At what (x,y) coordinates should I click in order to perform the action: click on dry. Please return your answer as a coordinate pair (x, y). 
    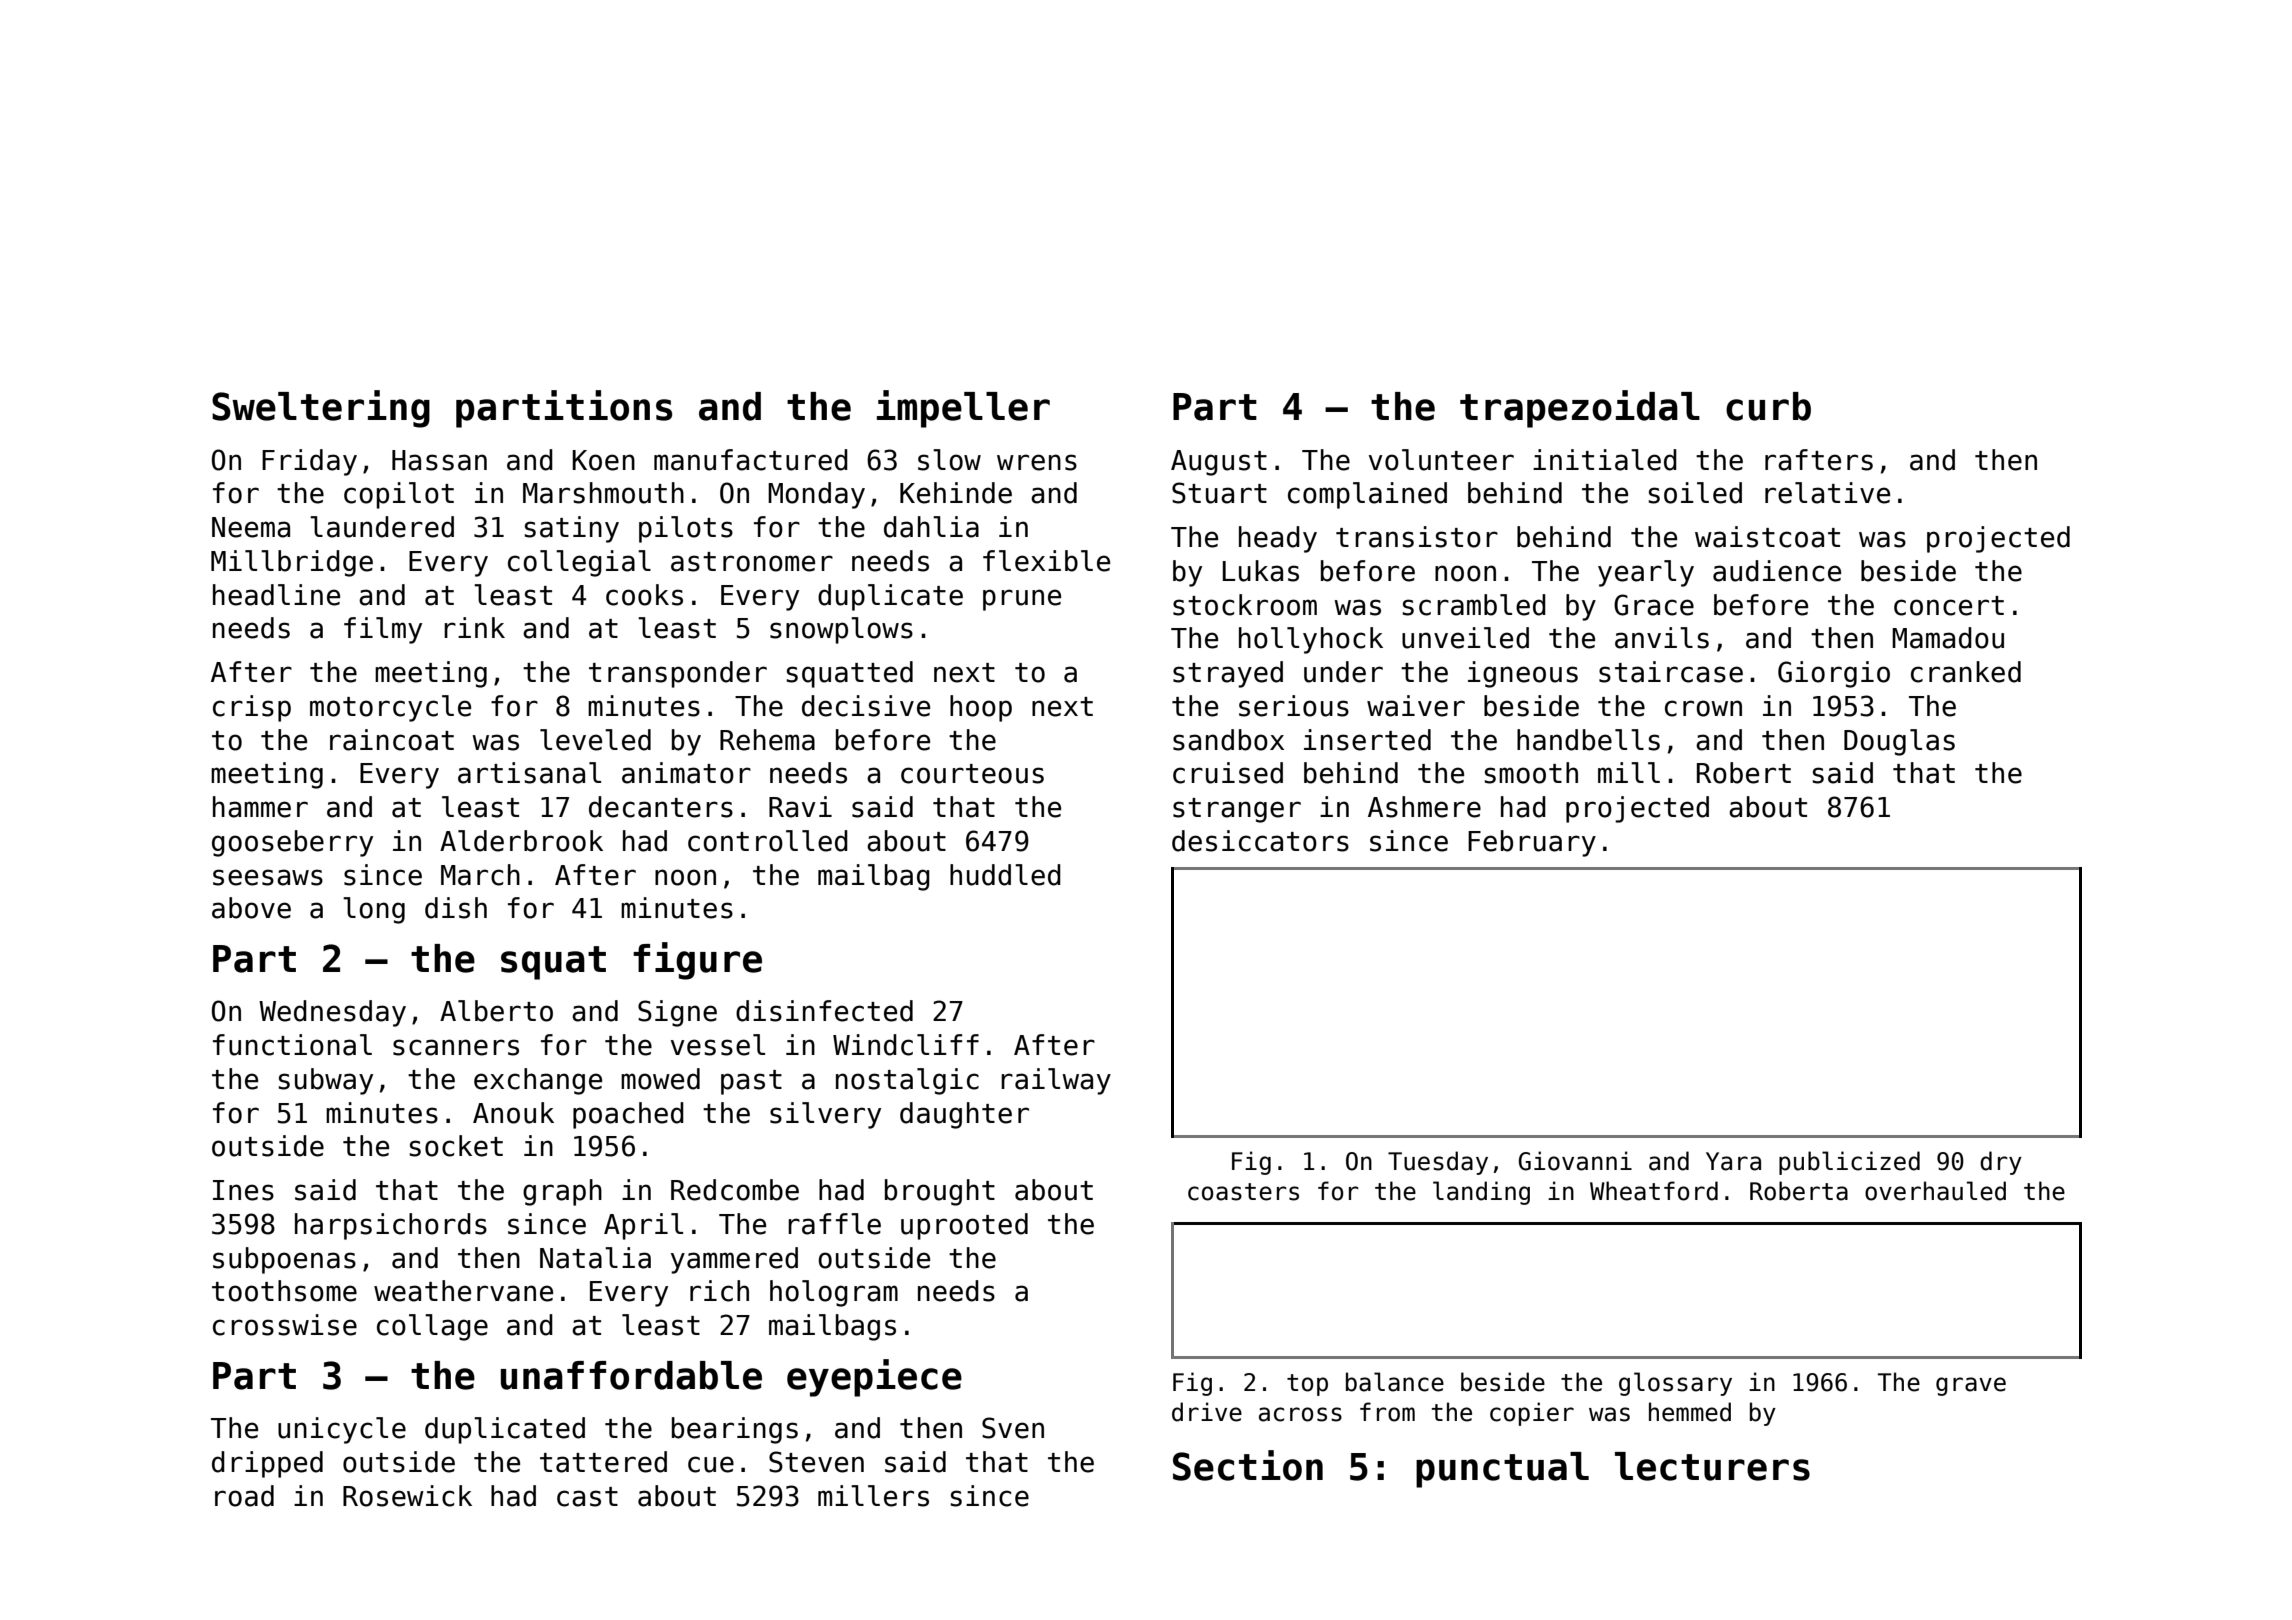
    Looking at the image, I should click on (2001, 1163).
